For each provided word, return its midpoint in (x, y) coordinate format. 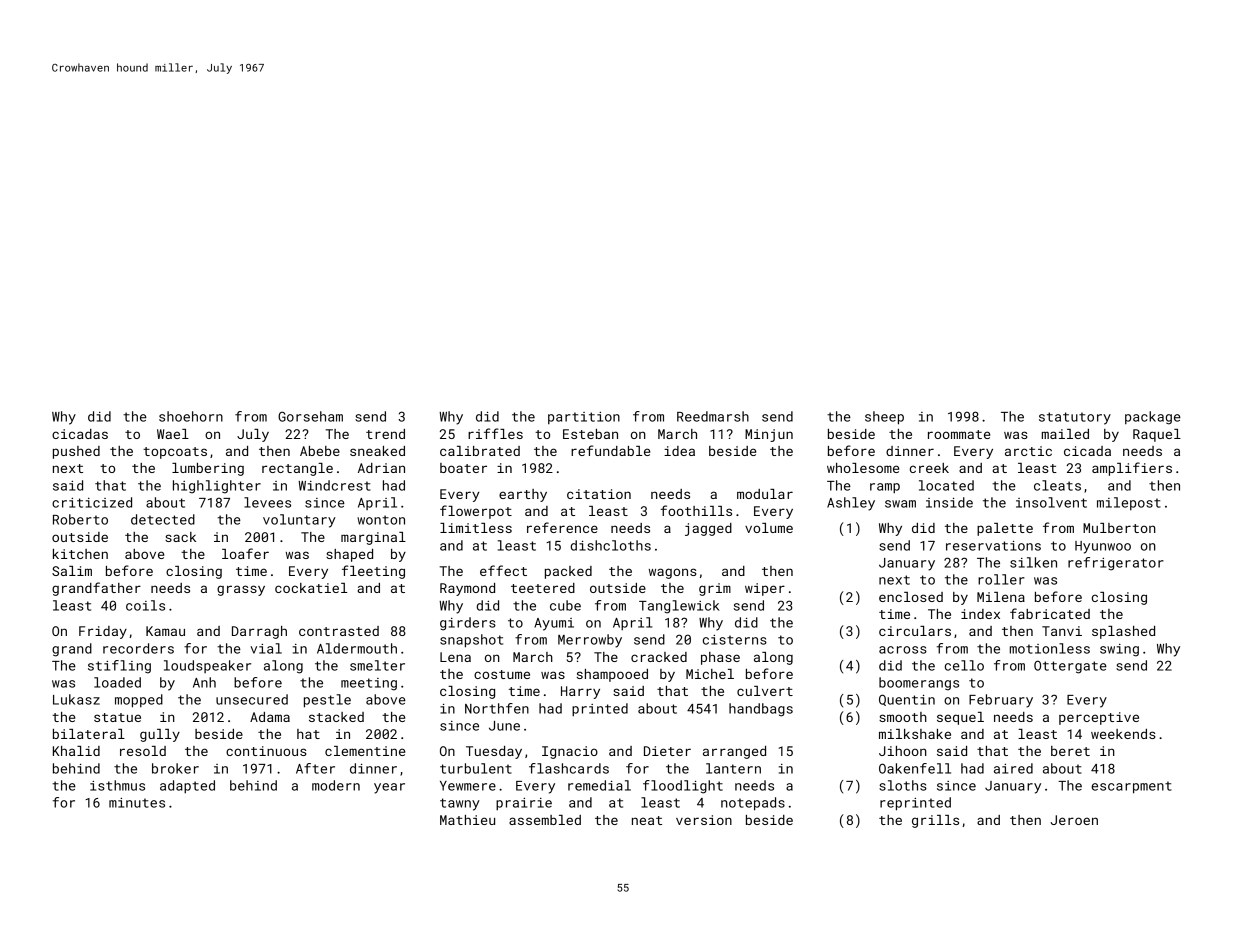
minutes (137, 803)
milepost (1129, 503)
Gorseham (310, 416)
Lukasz (76, 699)
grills (935, 821)
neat (647, 820)
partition (584, 418)
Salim (72, 571)
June (504, 726)
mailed (1065, 434)
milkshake (915, 734)
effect (503, 570)
